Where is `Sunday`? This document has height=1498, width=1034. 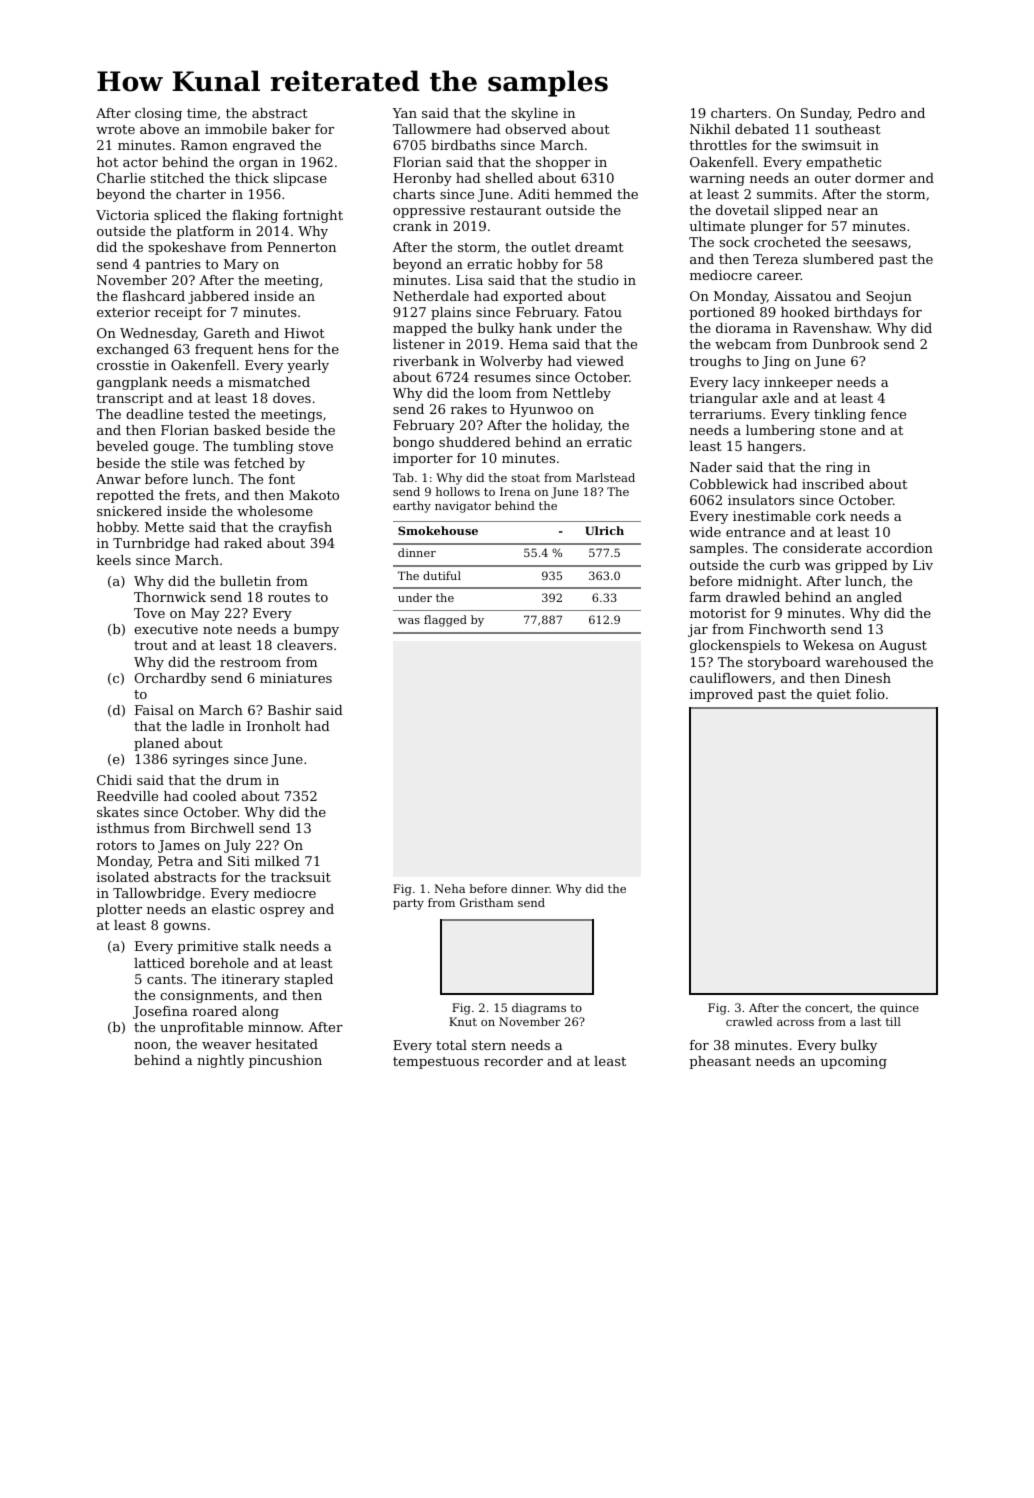
Sunday is located at coordinates (825, 114).
